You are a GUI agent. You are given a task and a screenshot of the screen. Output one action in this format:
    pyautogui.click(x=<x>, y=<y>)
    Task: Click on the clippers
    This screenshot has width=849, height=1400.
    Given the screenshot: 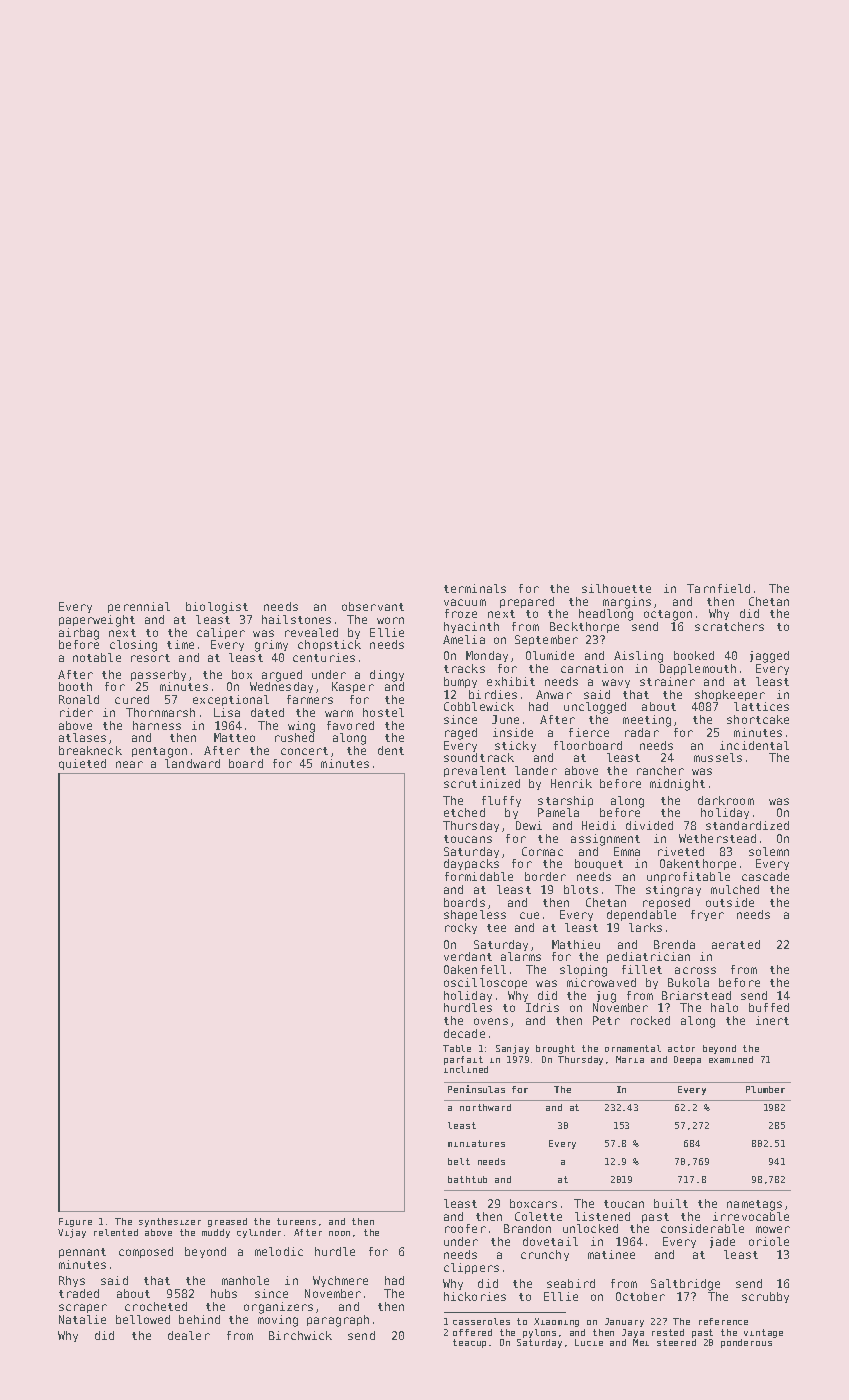 What is the action you would take?
    pyautogui.click(x=471, y=1268)
